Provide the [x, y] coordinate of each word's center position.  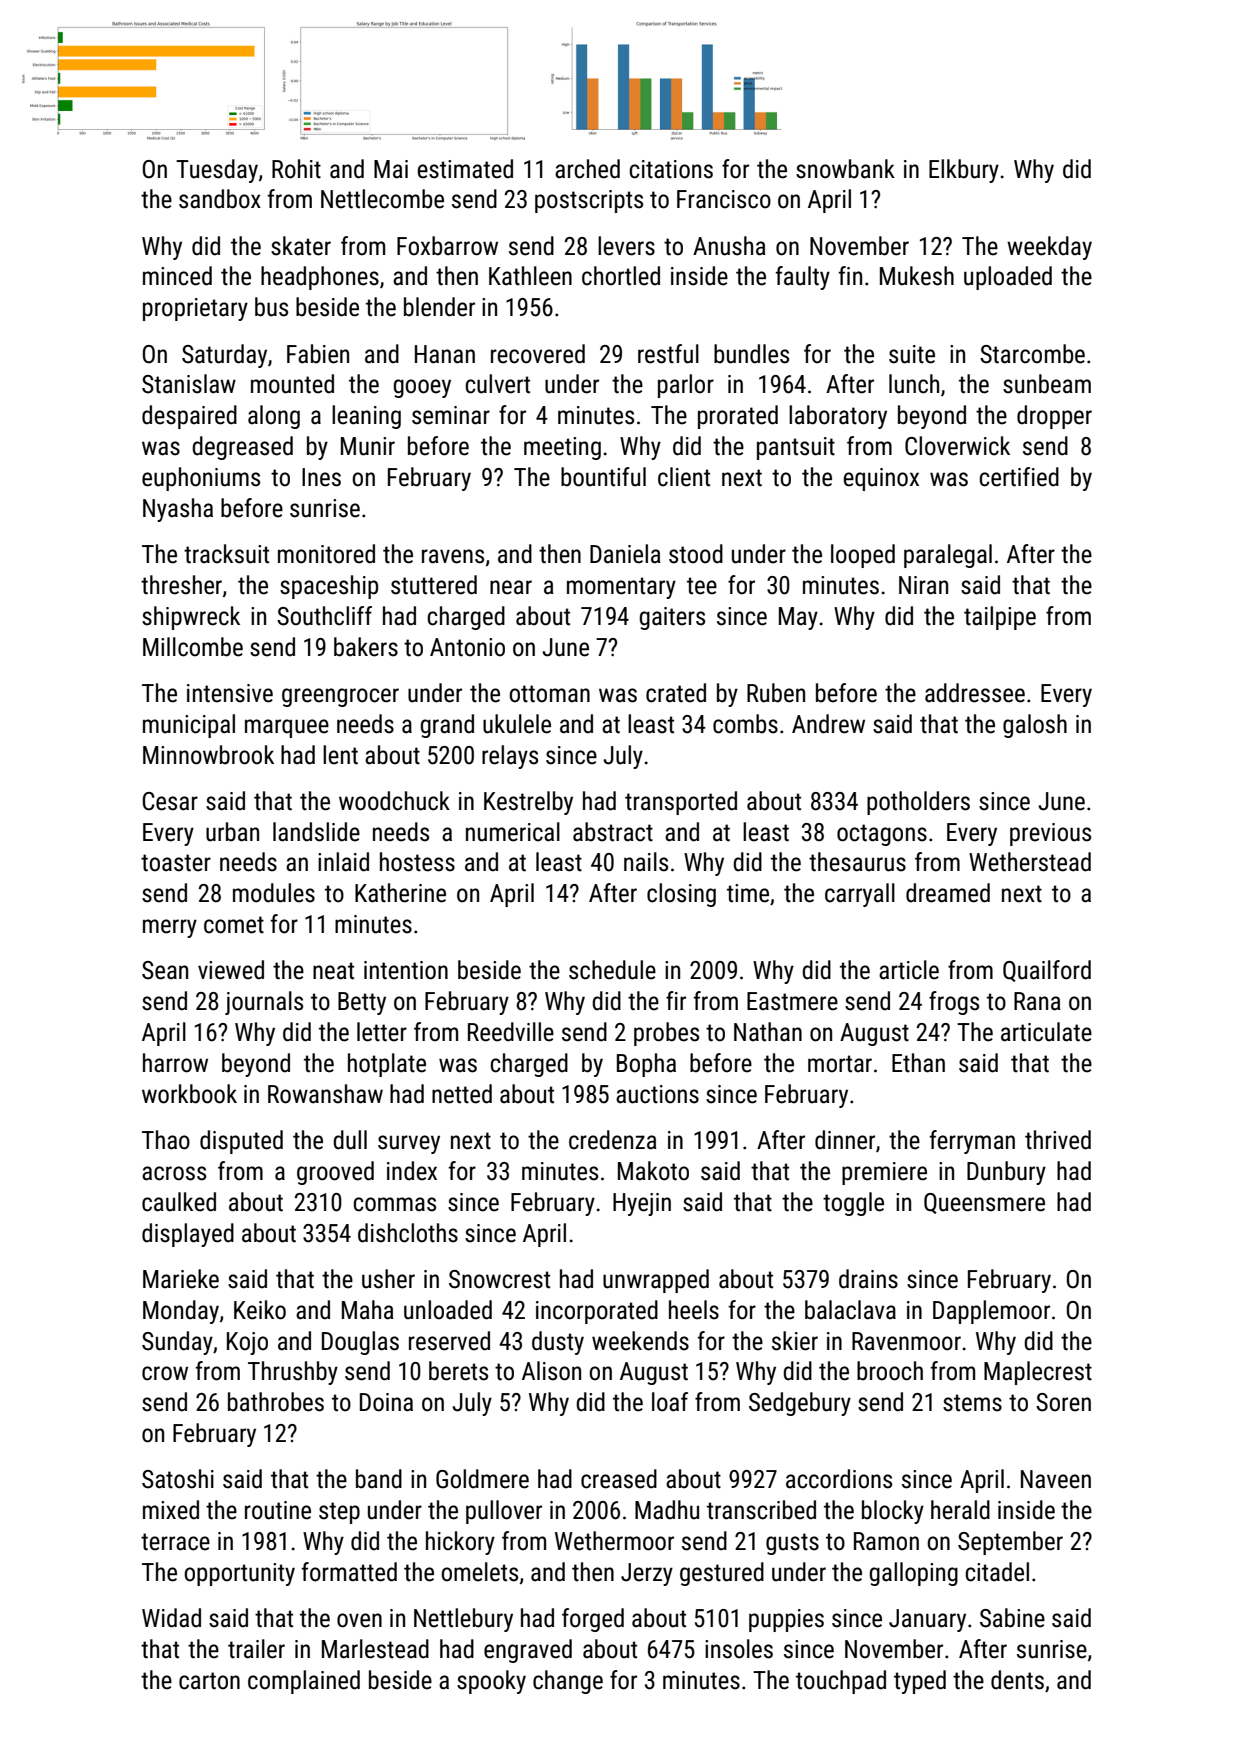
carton [209, 1681]
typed [920, 1682]
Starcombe [1032, 354]
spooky [491, 1682]
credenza [613, 1140]
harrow [175, 1063]
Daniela [625, 554]
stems [972, 1403]
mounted [292, 384]
